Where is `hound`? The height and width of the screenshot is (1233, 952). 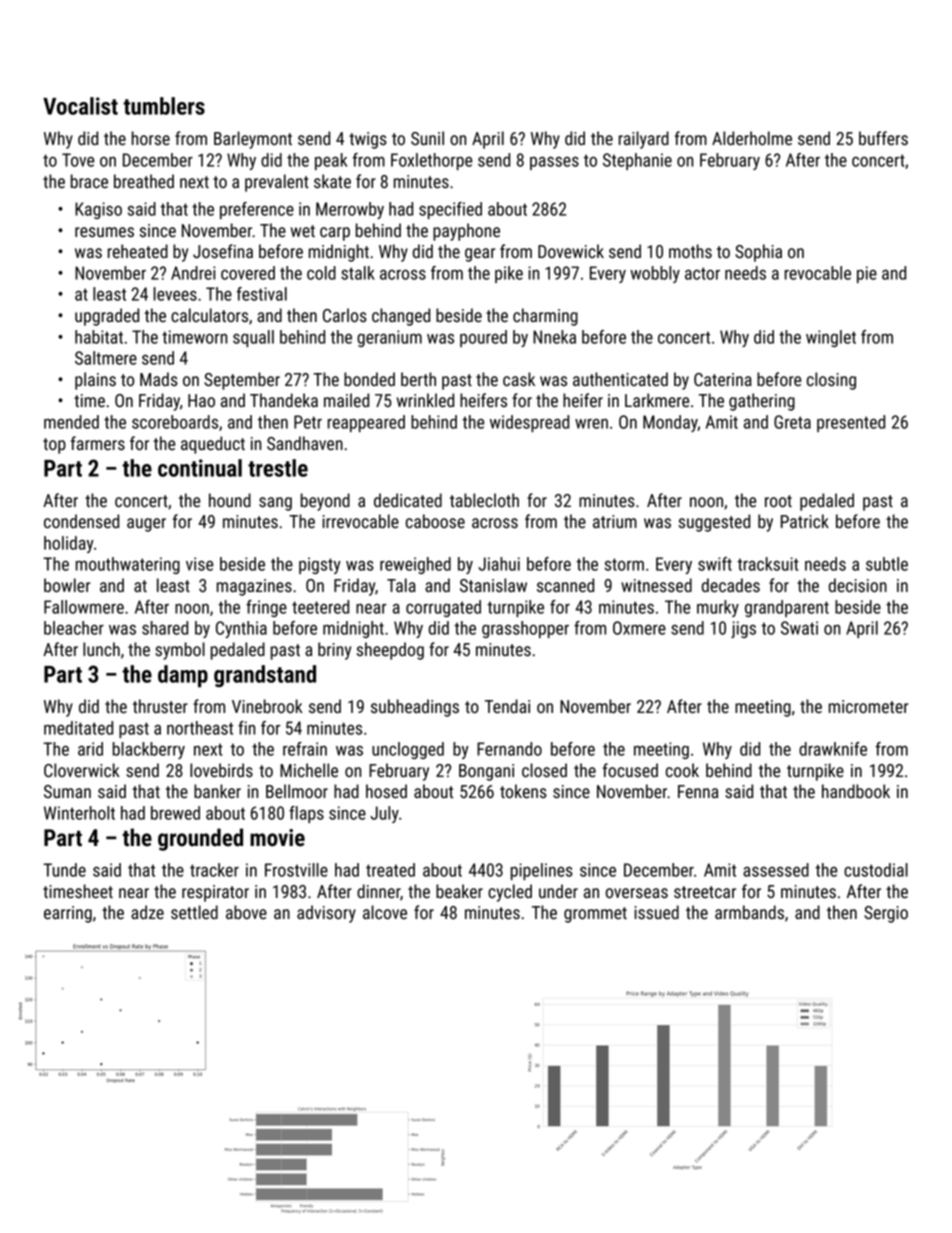
hound is located at coordinates (230, 500).
